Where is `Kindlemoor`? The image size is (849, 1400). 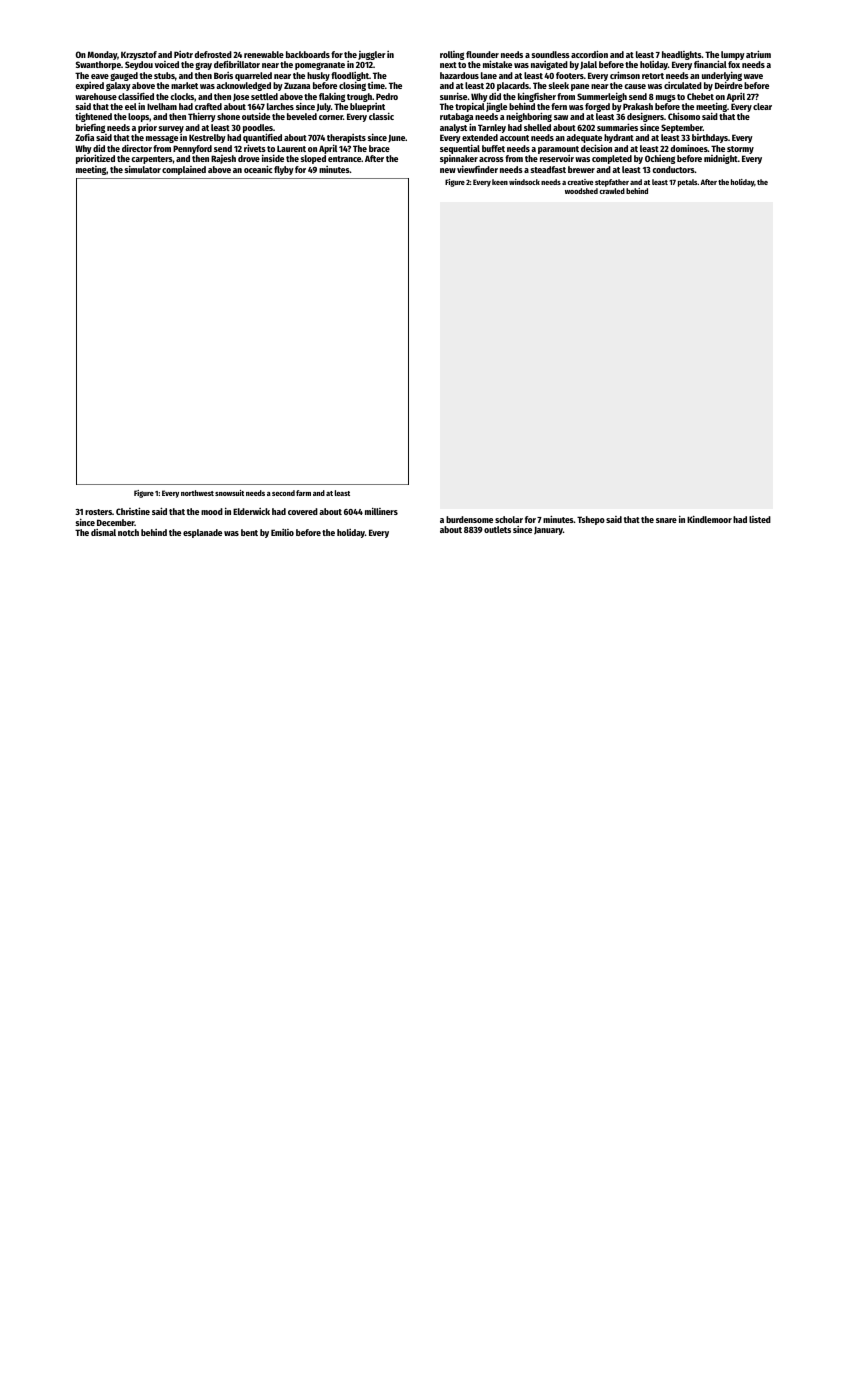
Kindlemoor is located at coordinates (709, 519).
